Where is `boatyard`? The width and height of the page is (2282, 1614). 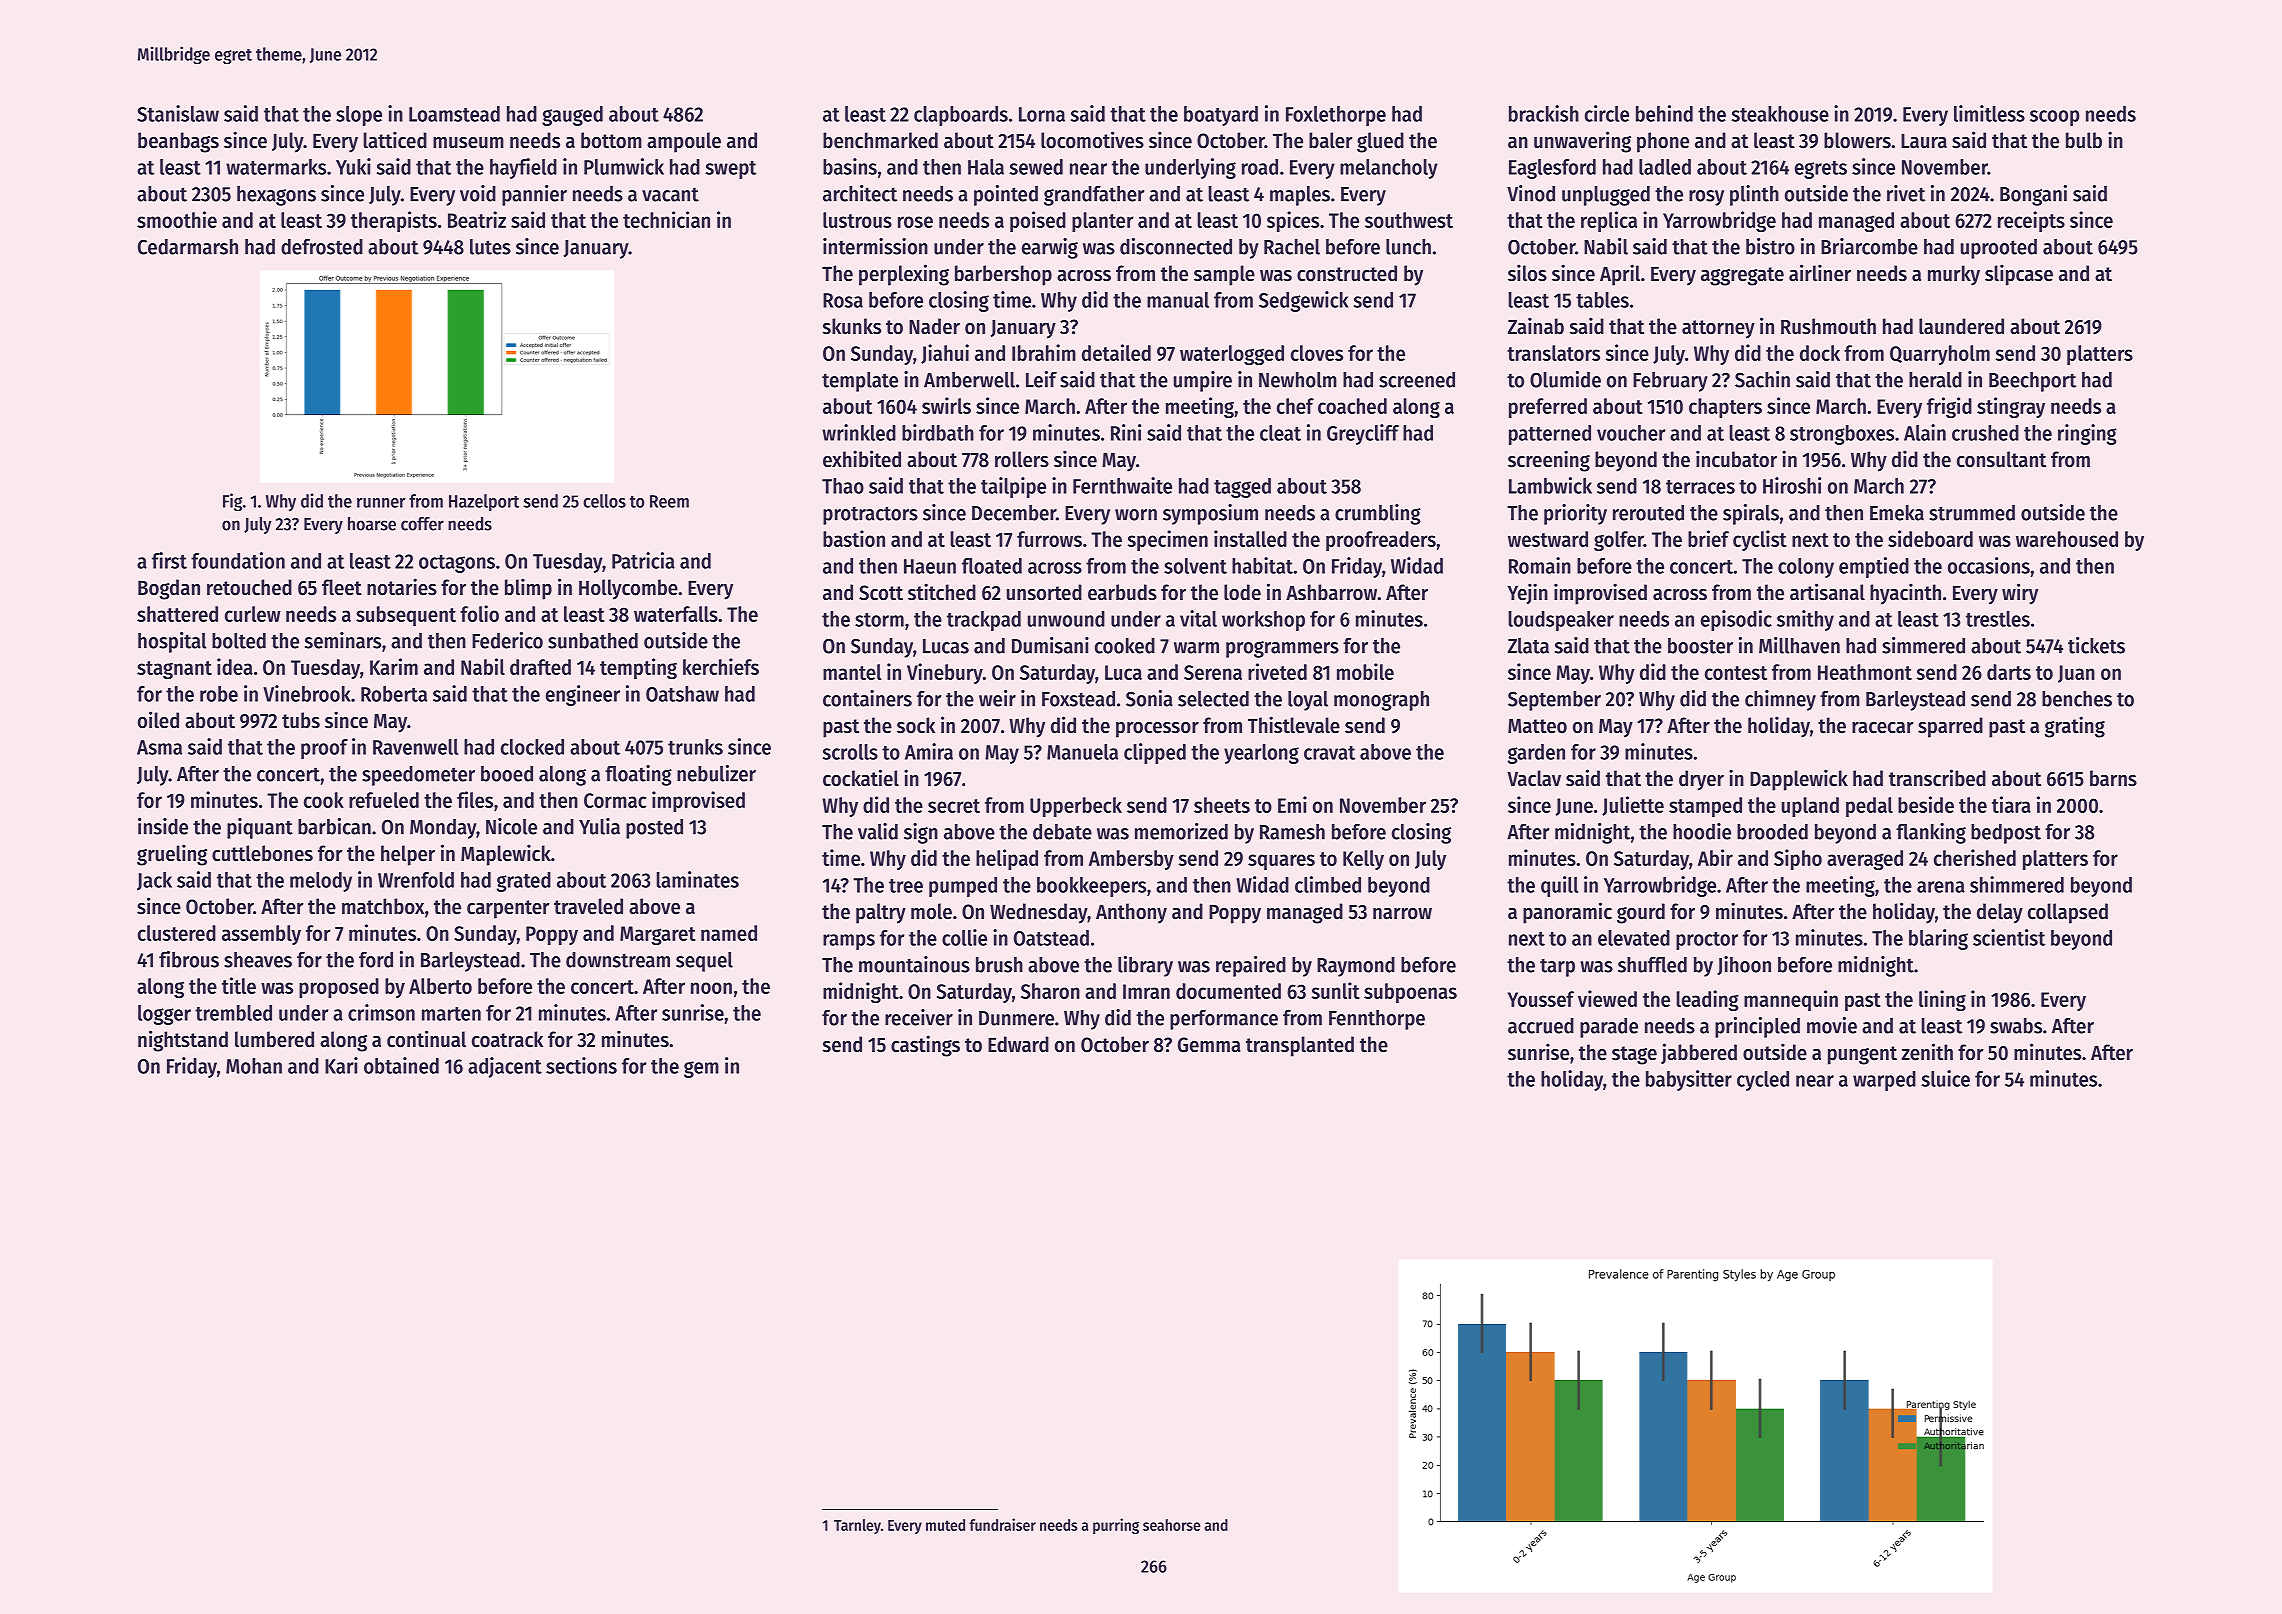 boatyard is located at coordinates (1221, 116).
